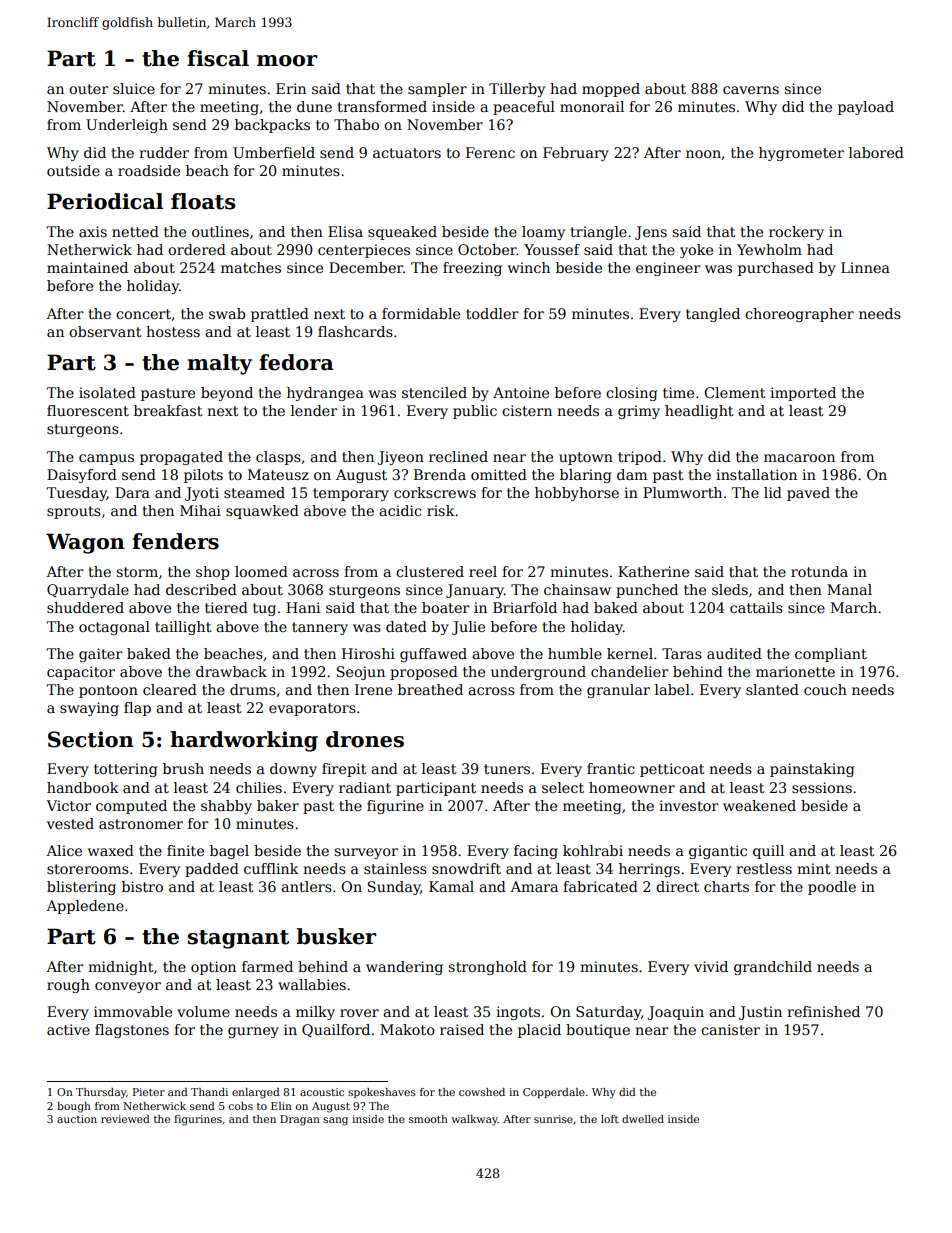 The height and width of the image is (1233, 952). I want to click on baker, so click(278, 805).
